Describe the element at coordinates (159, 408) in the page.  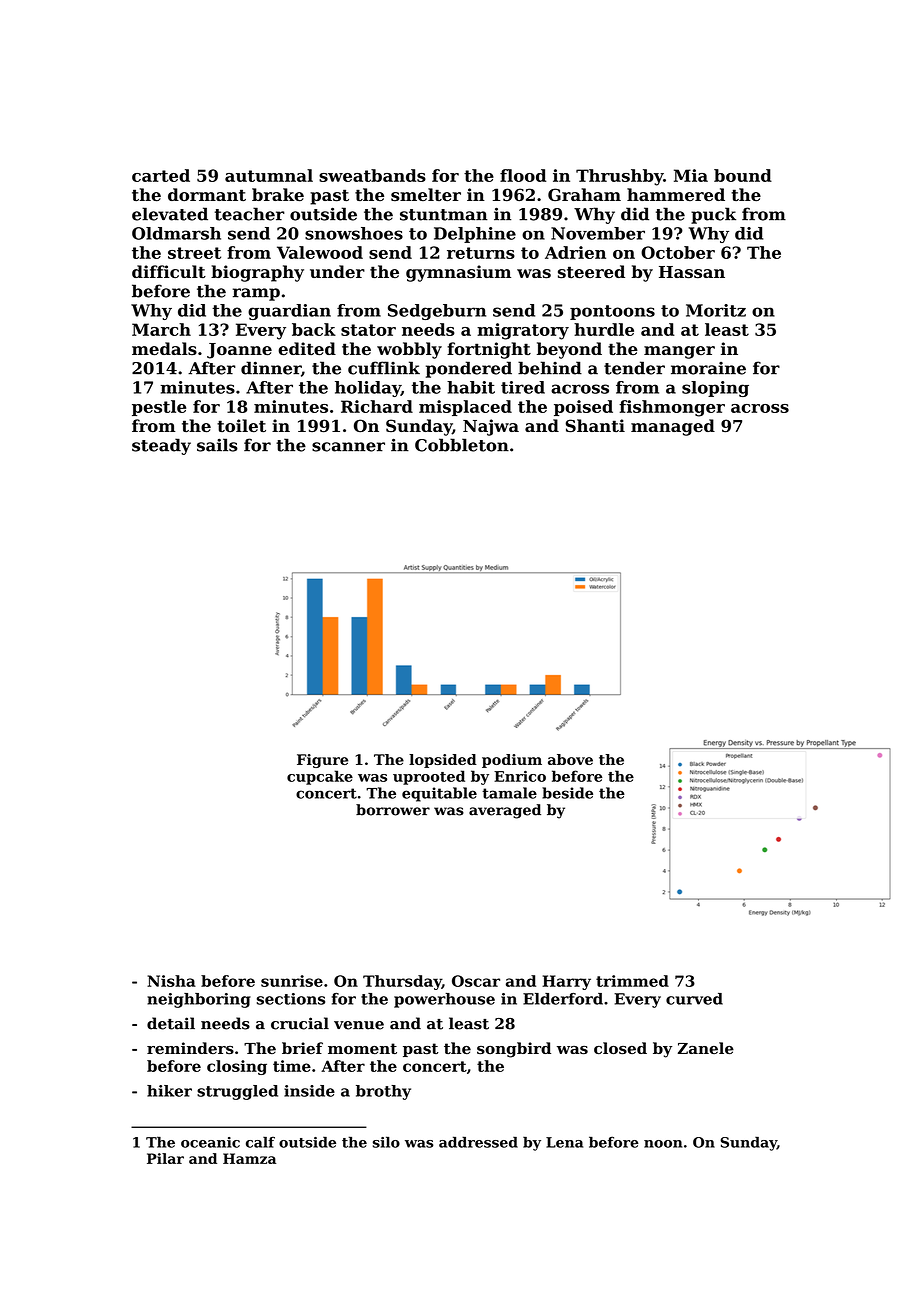
I see `pestle` at that location.
